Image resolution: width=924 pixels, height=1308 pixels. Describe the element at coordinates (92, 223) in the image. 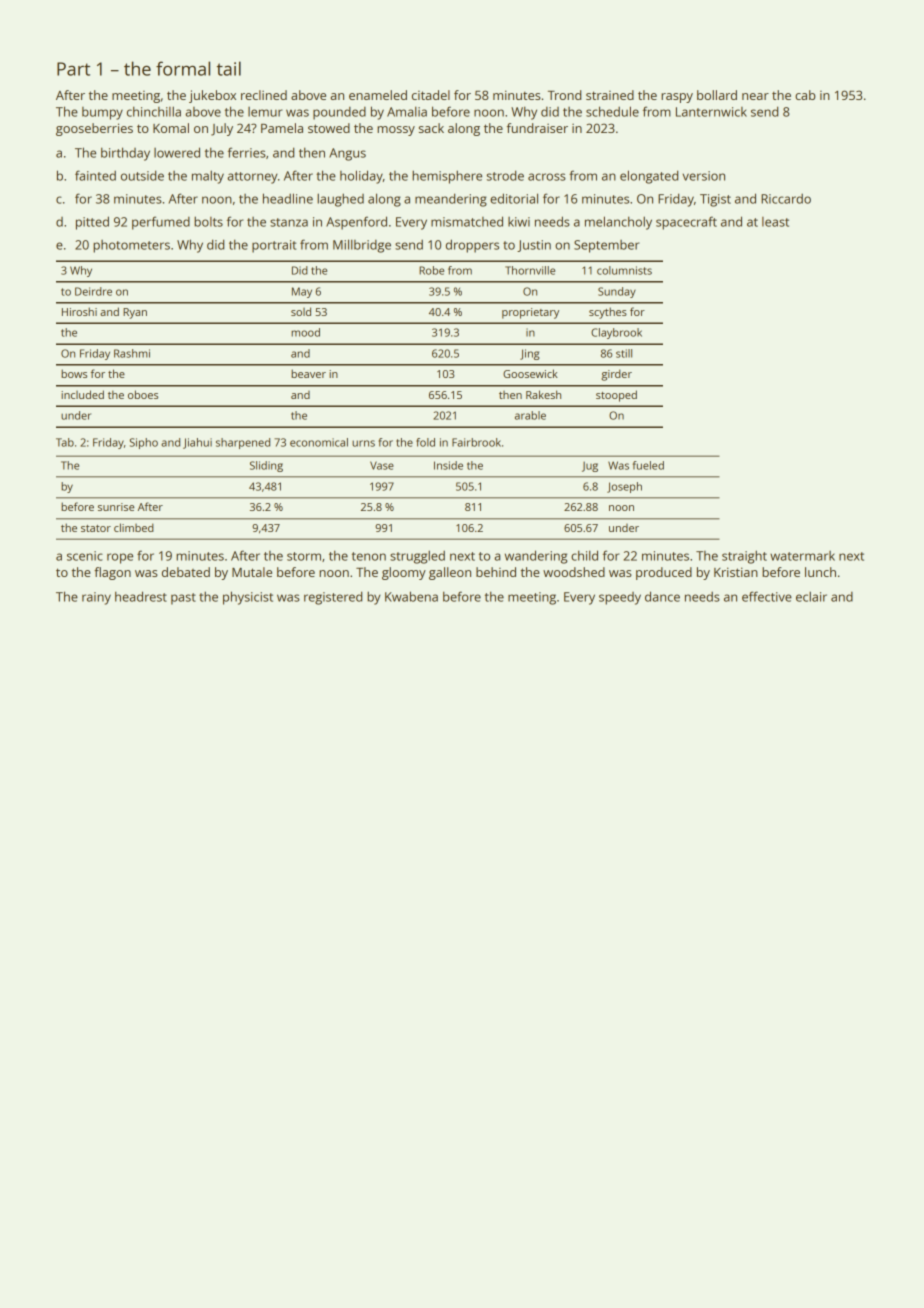

I see `pitted` at that location.
